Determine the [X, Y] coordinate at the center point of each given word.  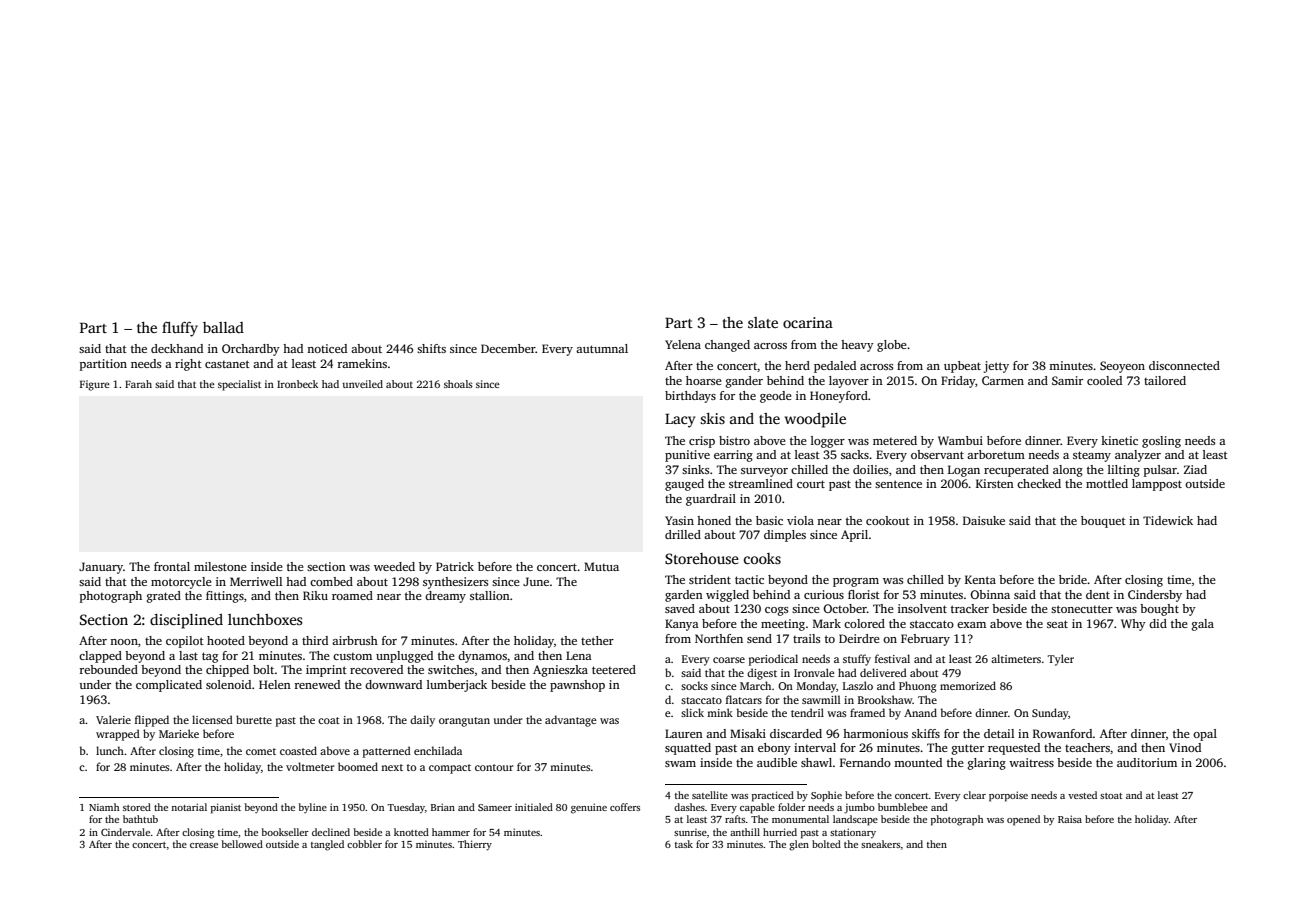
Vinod [1185, 747]
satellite [710, 795]
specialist [239, 385]
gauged [684, 485]
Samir [1067, 380]
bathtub [140, 819]
